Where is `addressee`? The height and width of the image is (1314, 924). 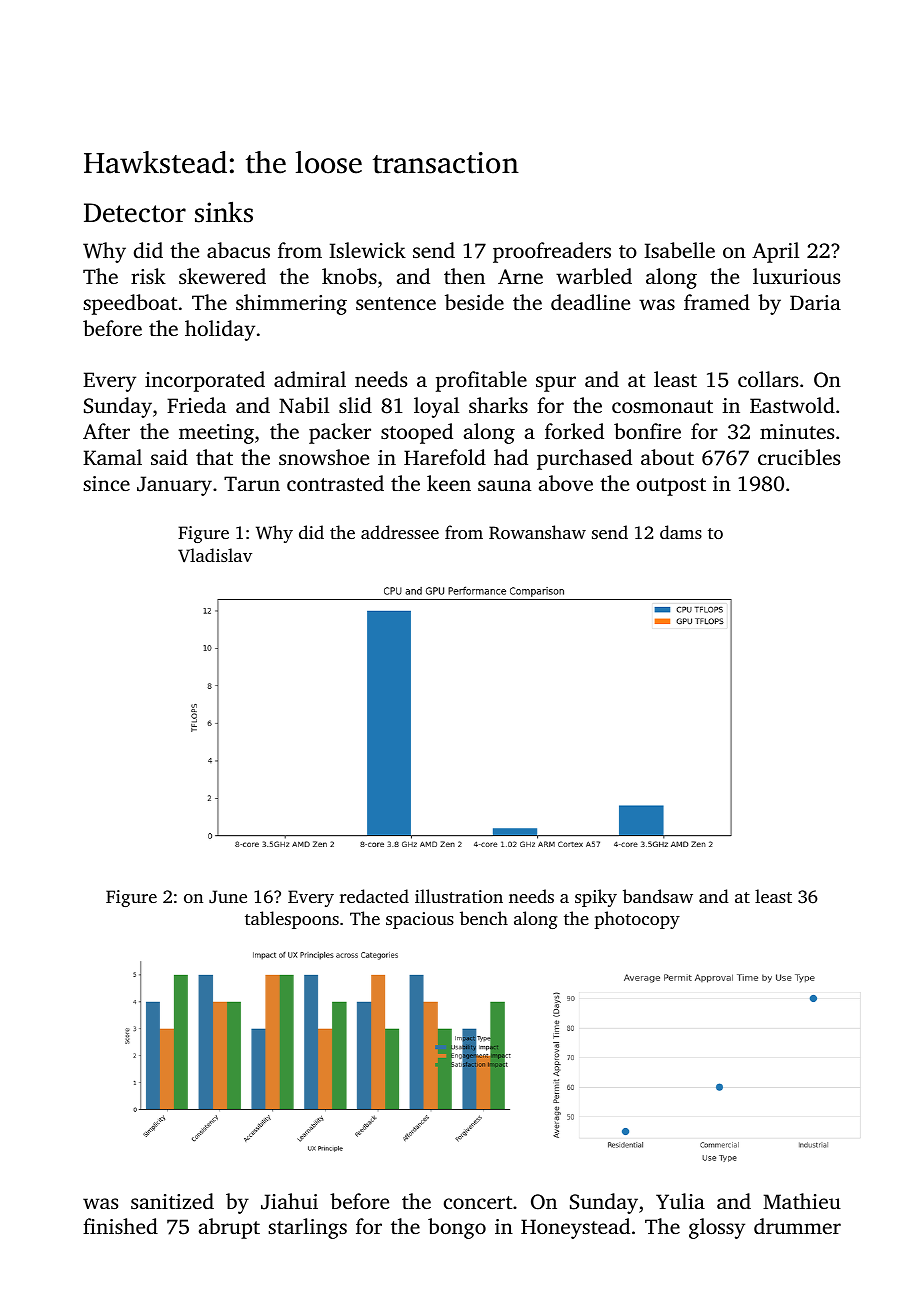 addressee is located at coordinates (400, 532).
